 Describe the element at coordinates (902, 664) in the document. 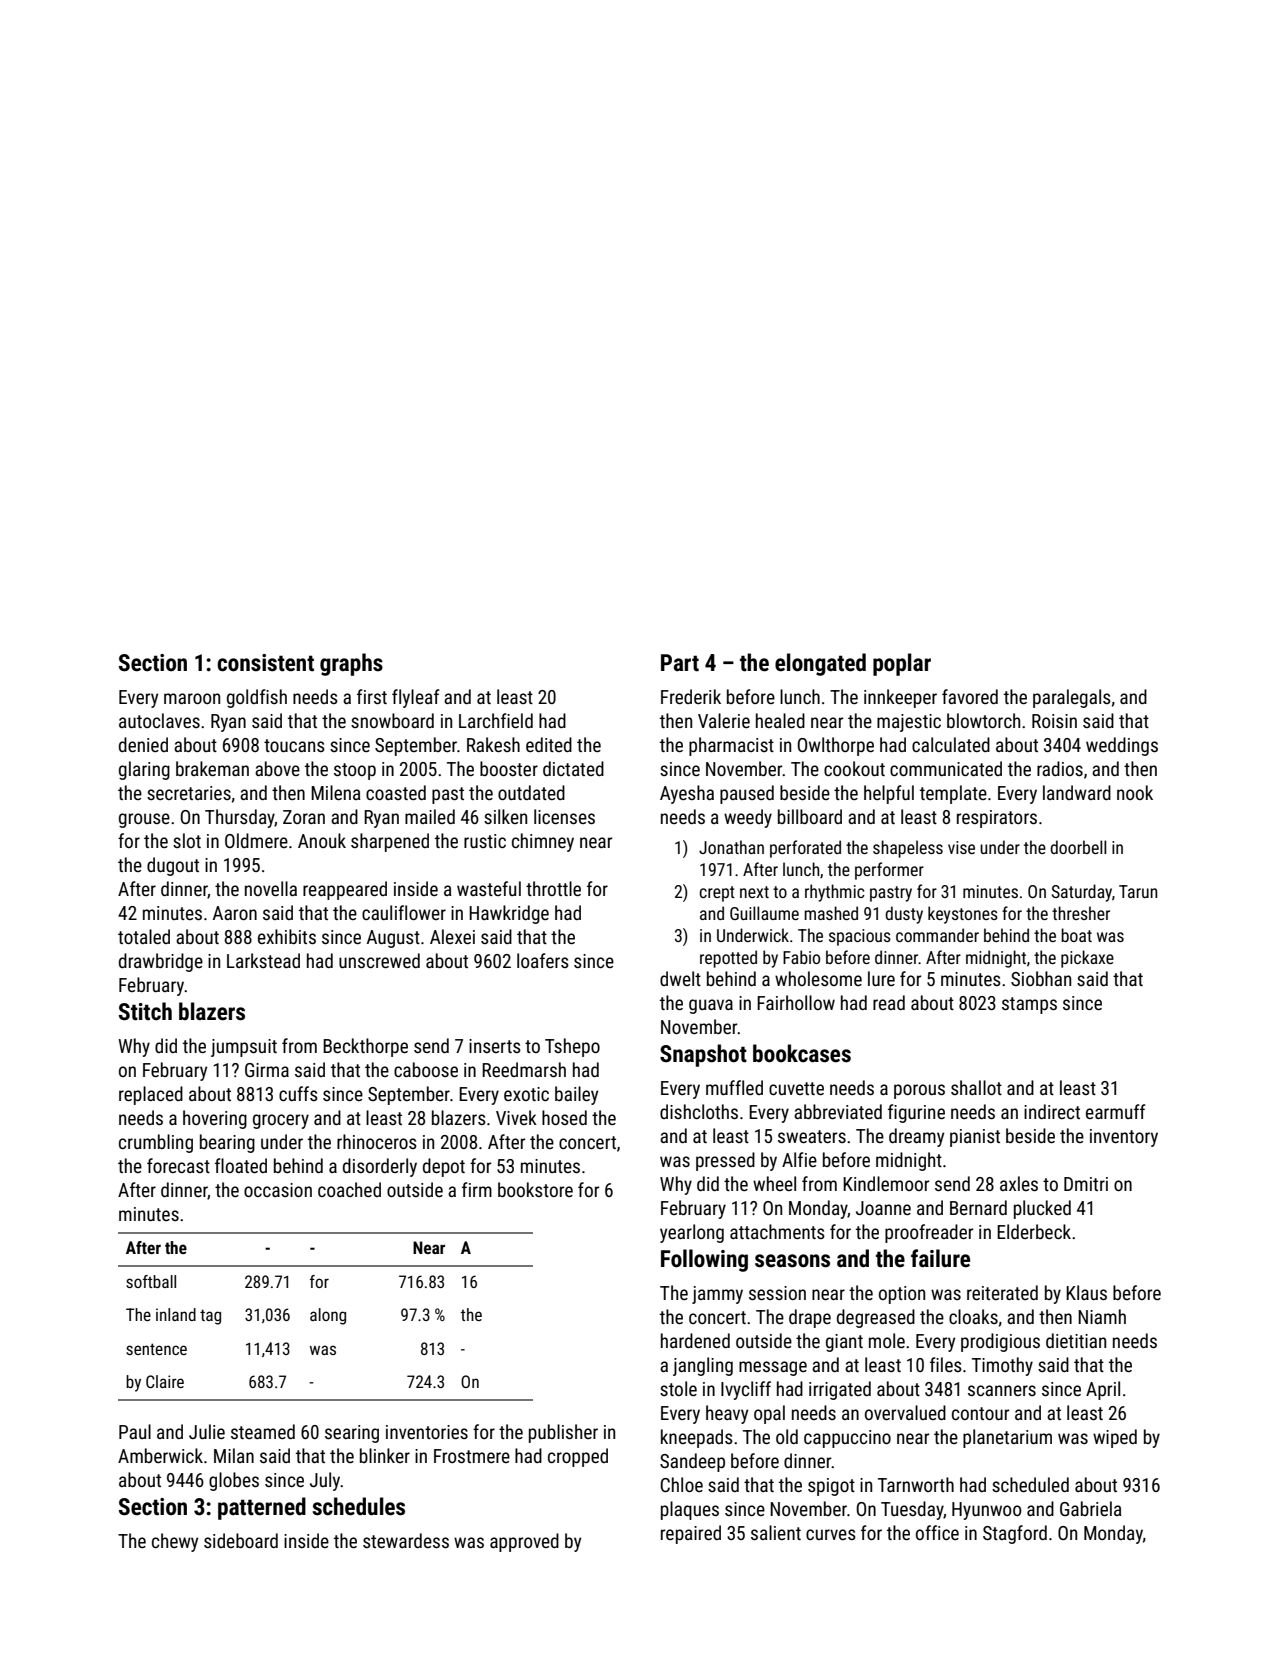

I see `poplar` at that location.
